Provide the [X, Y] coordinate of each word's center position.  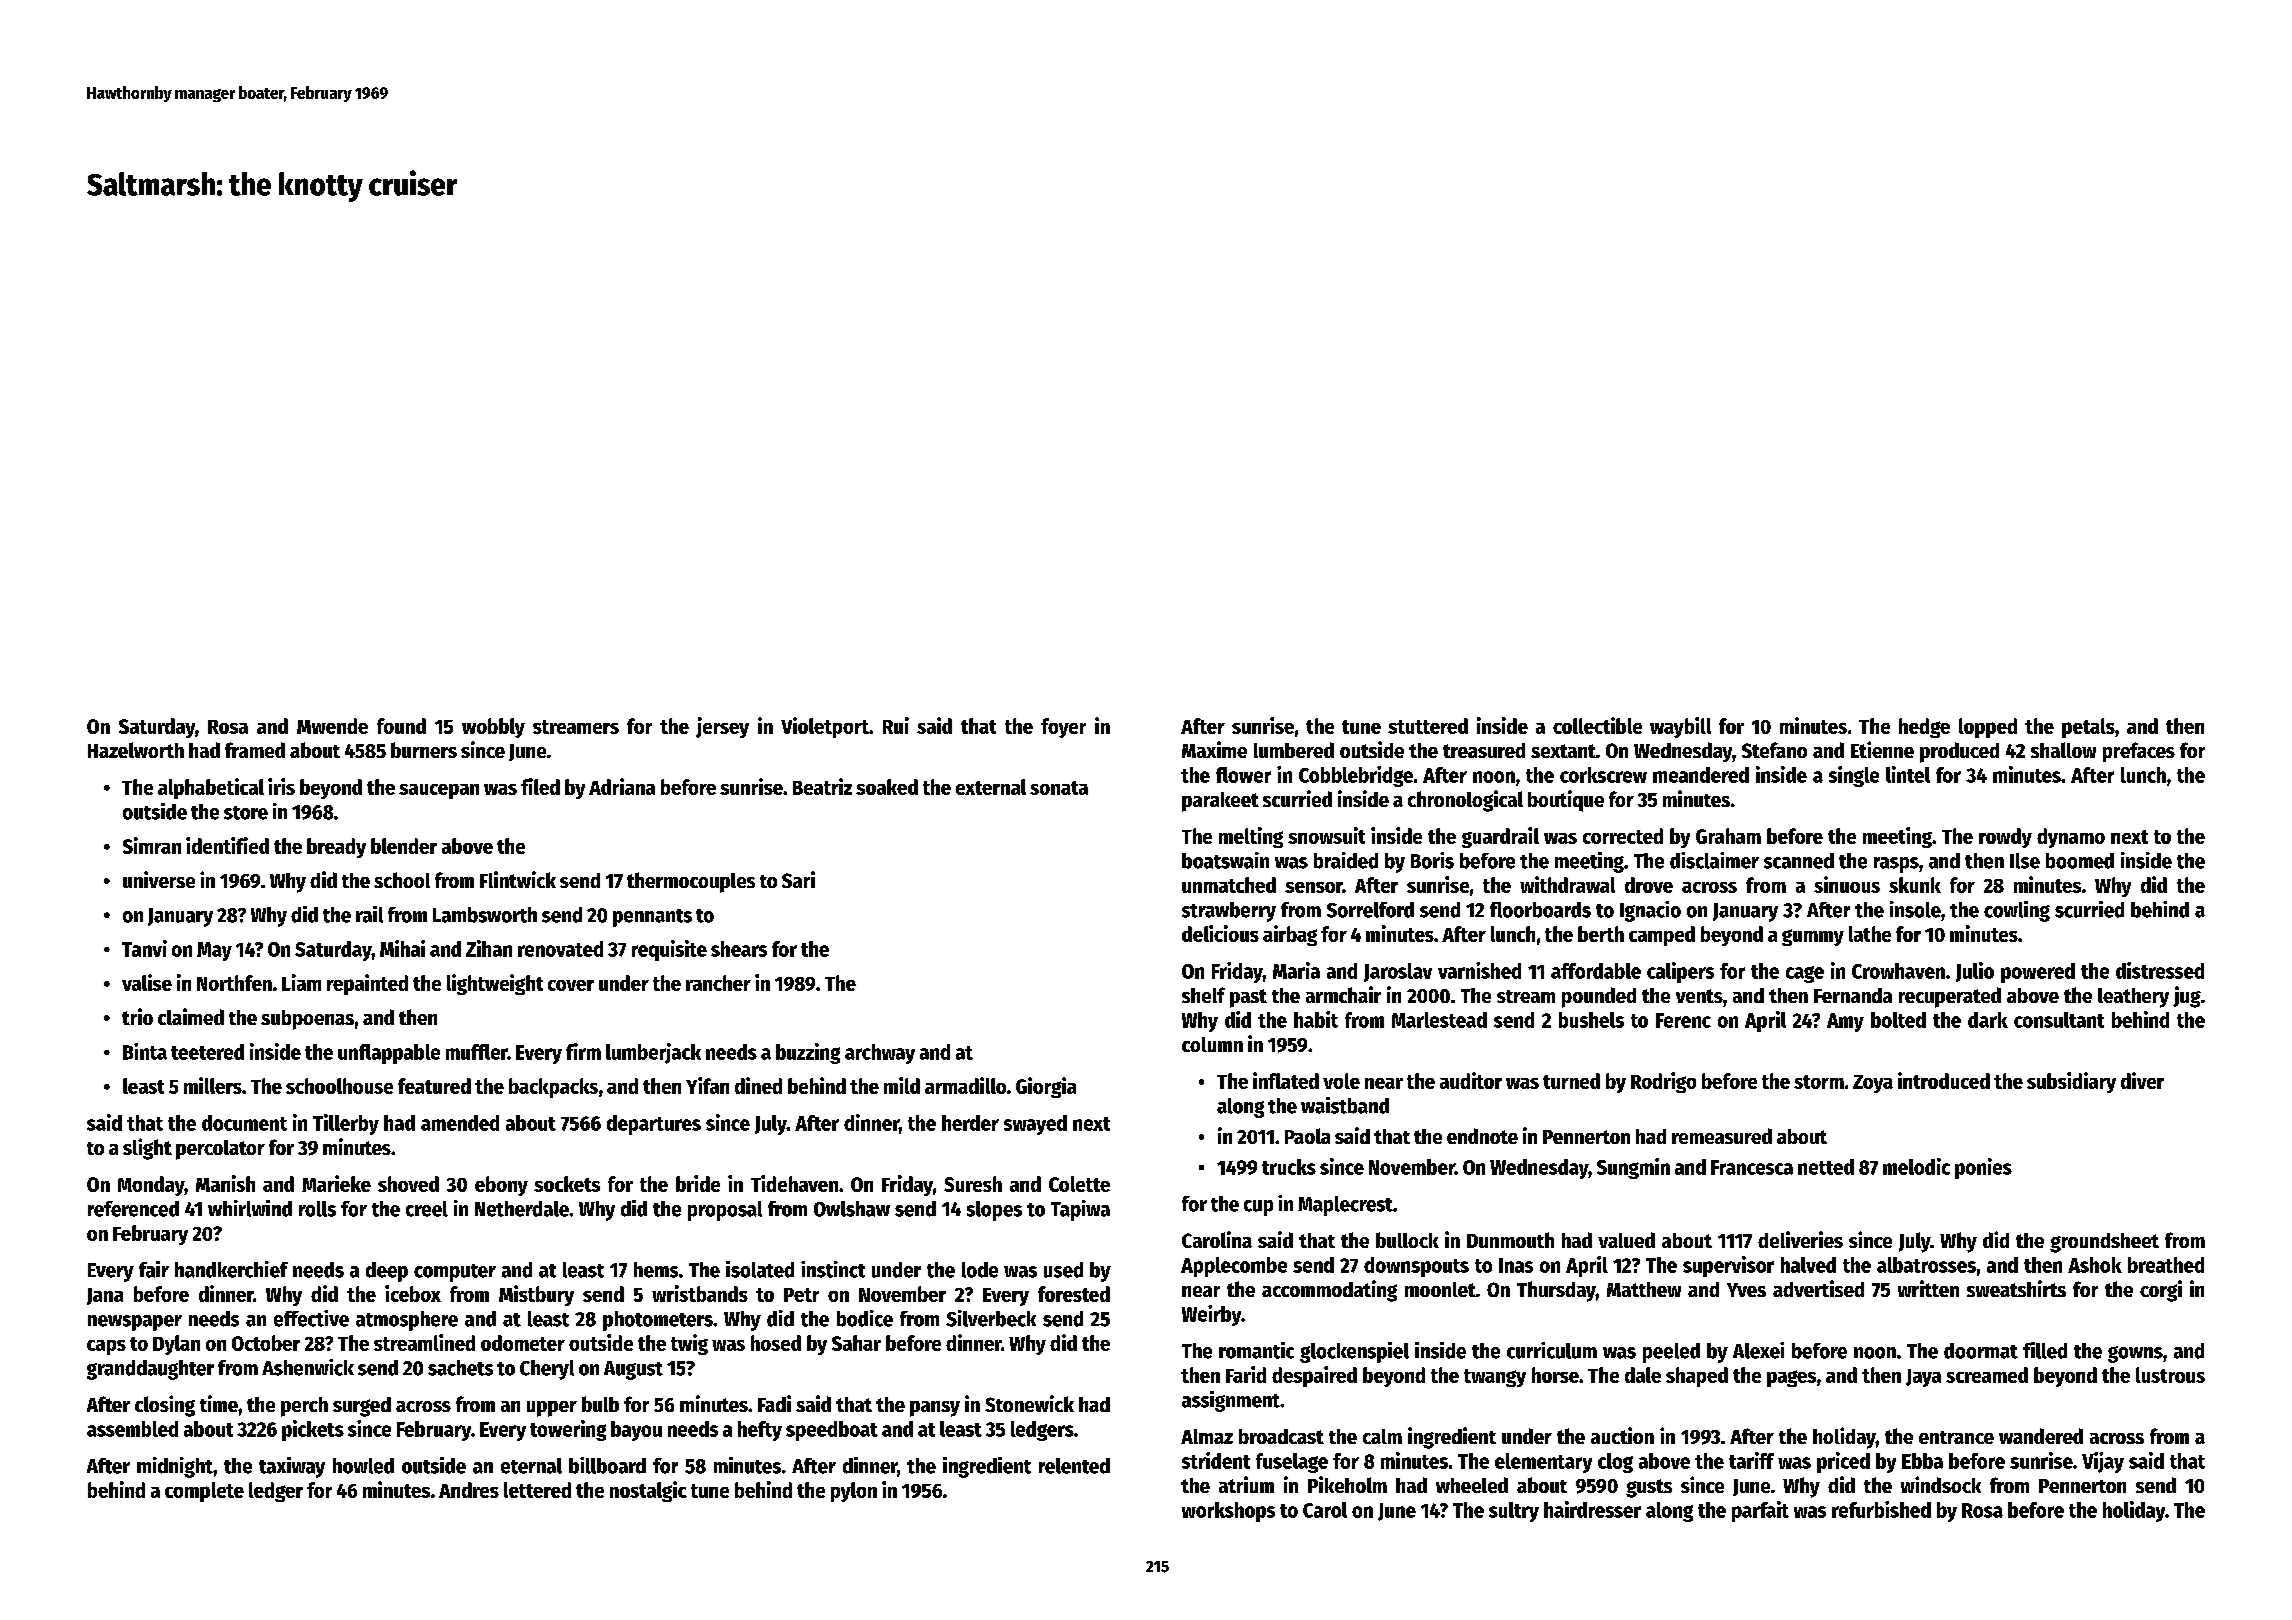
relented [1074, 1466]
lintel [1908, 774]
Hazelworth [136, 750]
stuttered [1428, 726]
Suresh [973, 1184]
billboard [607, 1465]
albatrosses [1926, 1265]
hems [656, 1270]
